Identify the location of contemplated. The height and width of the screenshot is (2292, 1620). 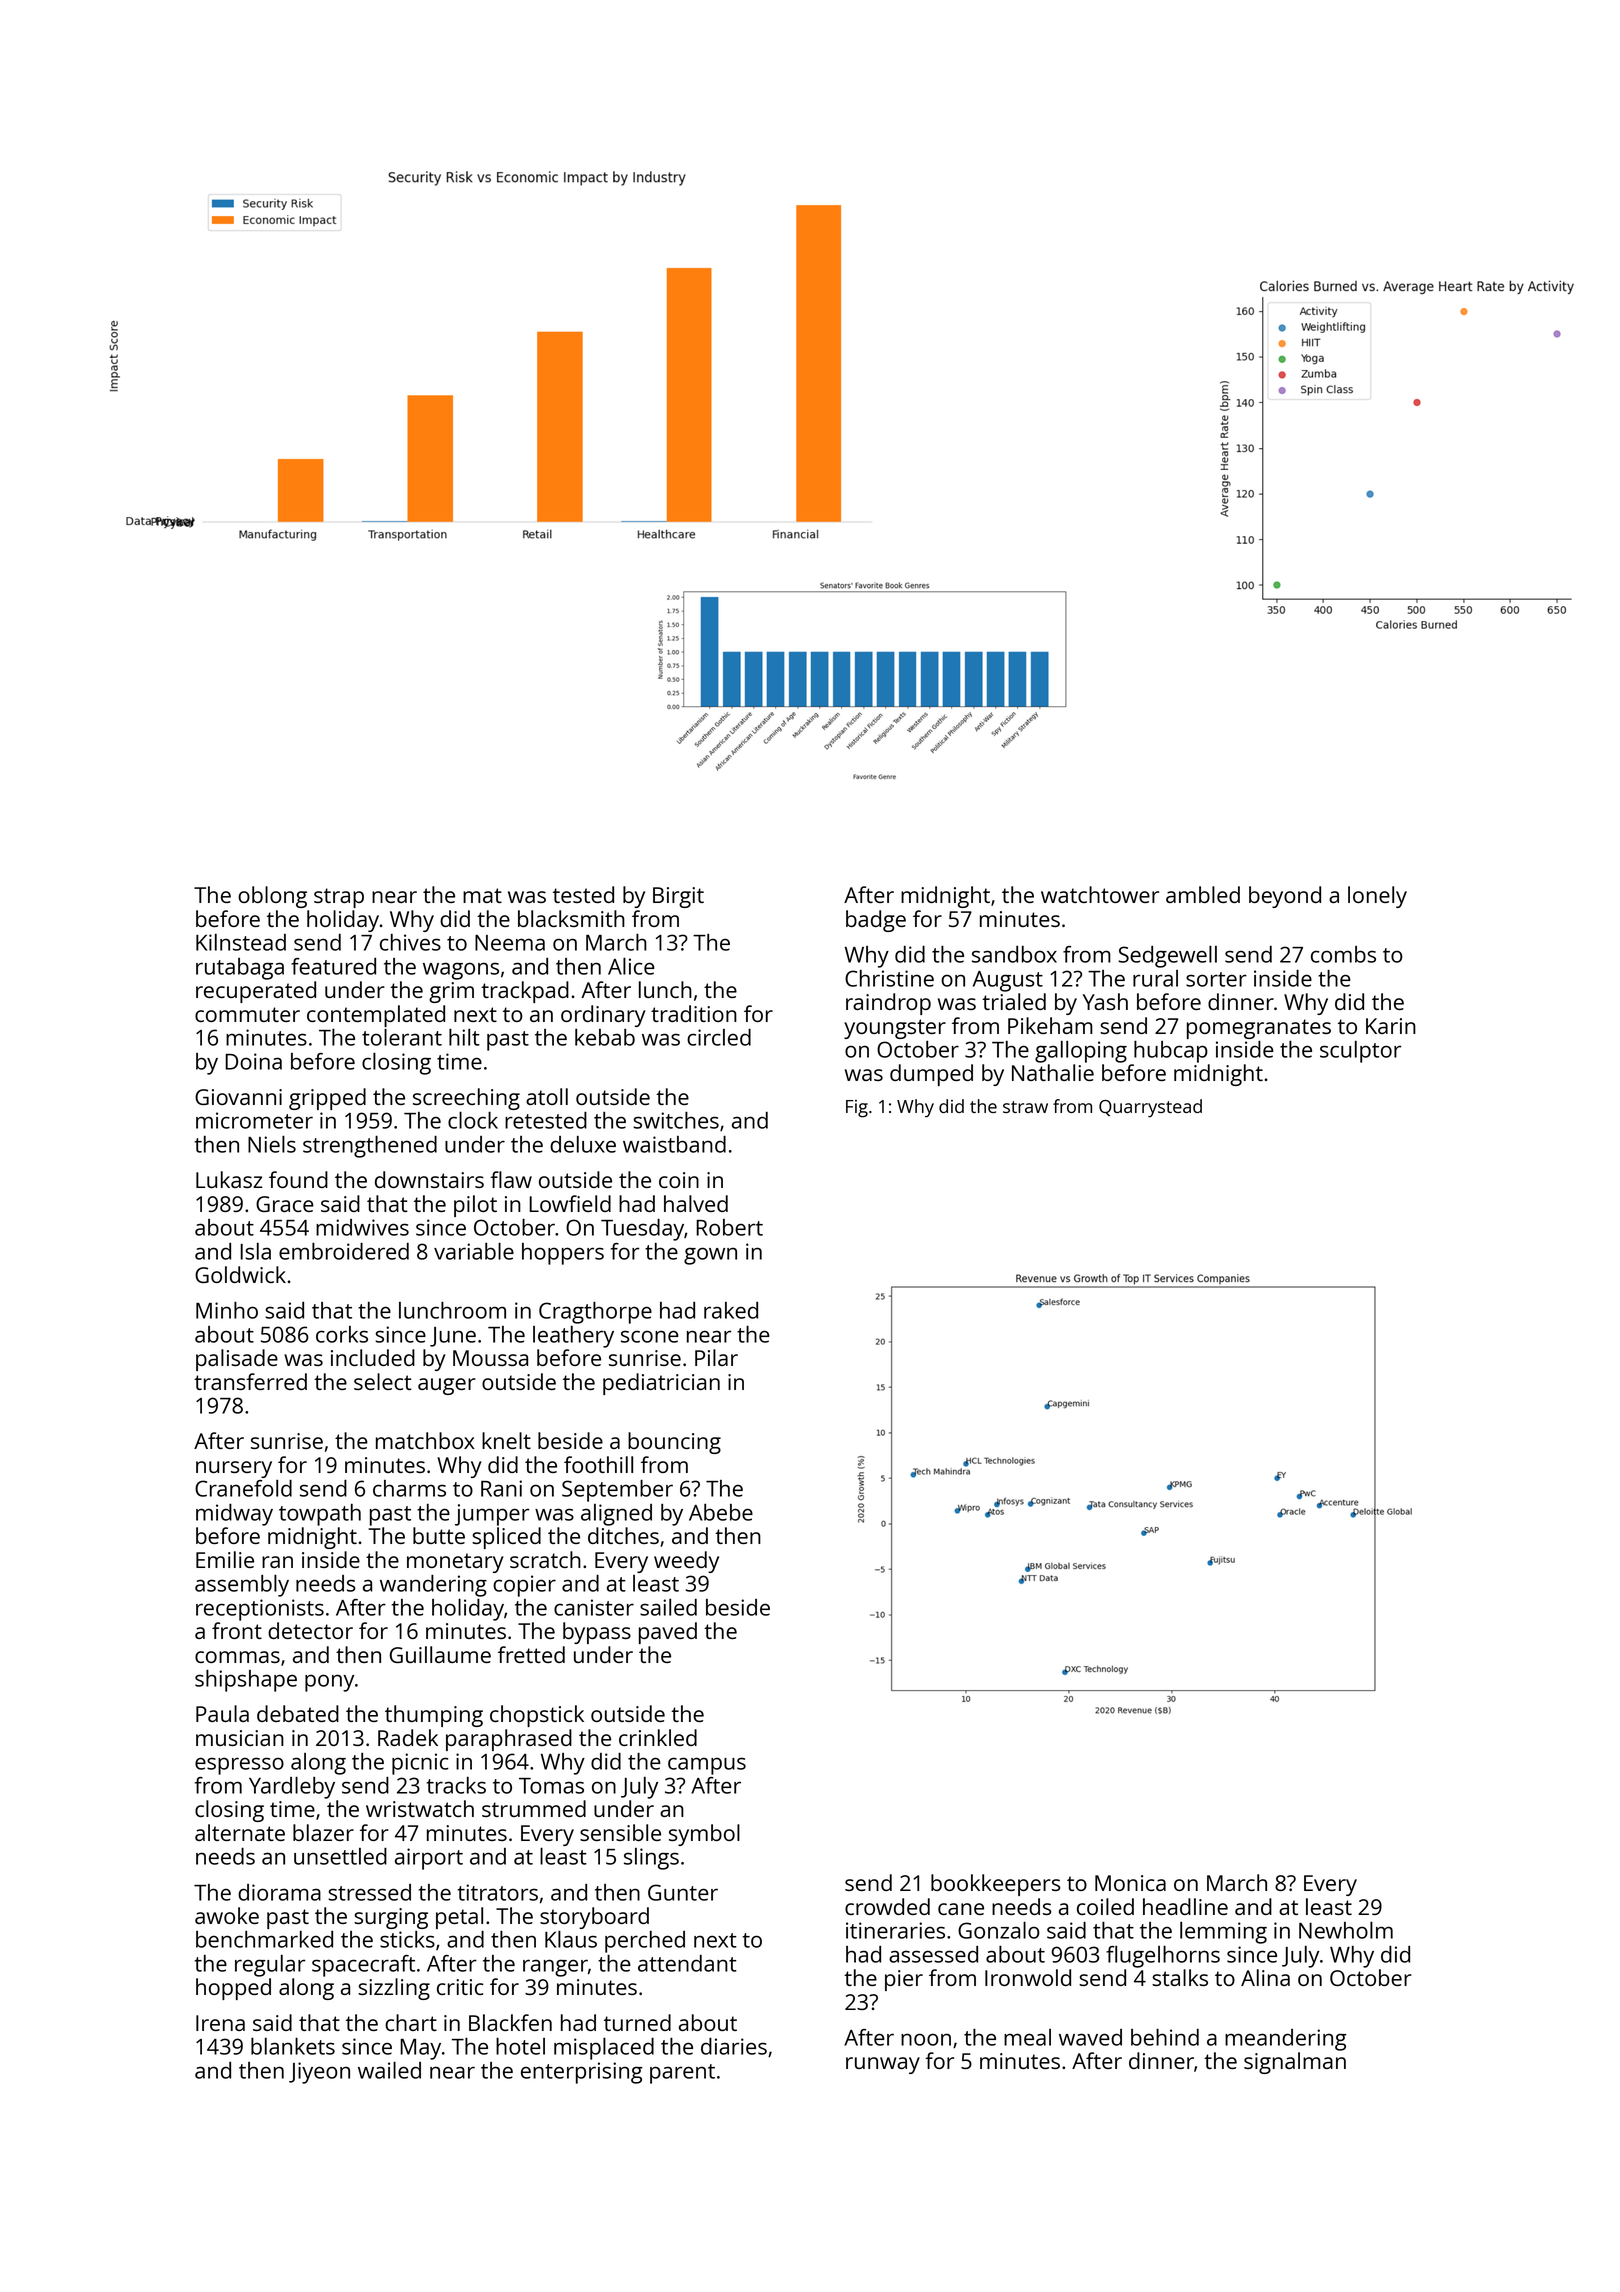
(376, 1016).
